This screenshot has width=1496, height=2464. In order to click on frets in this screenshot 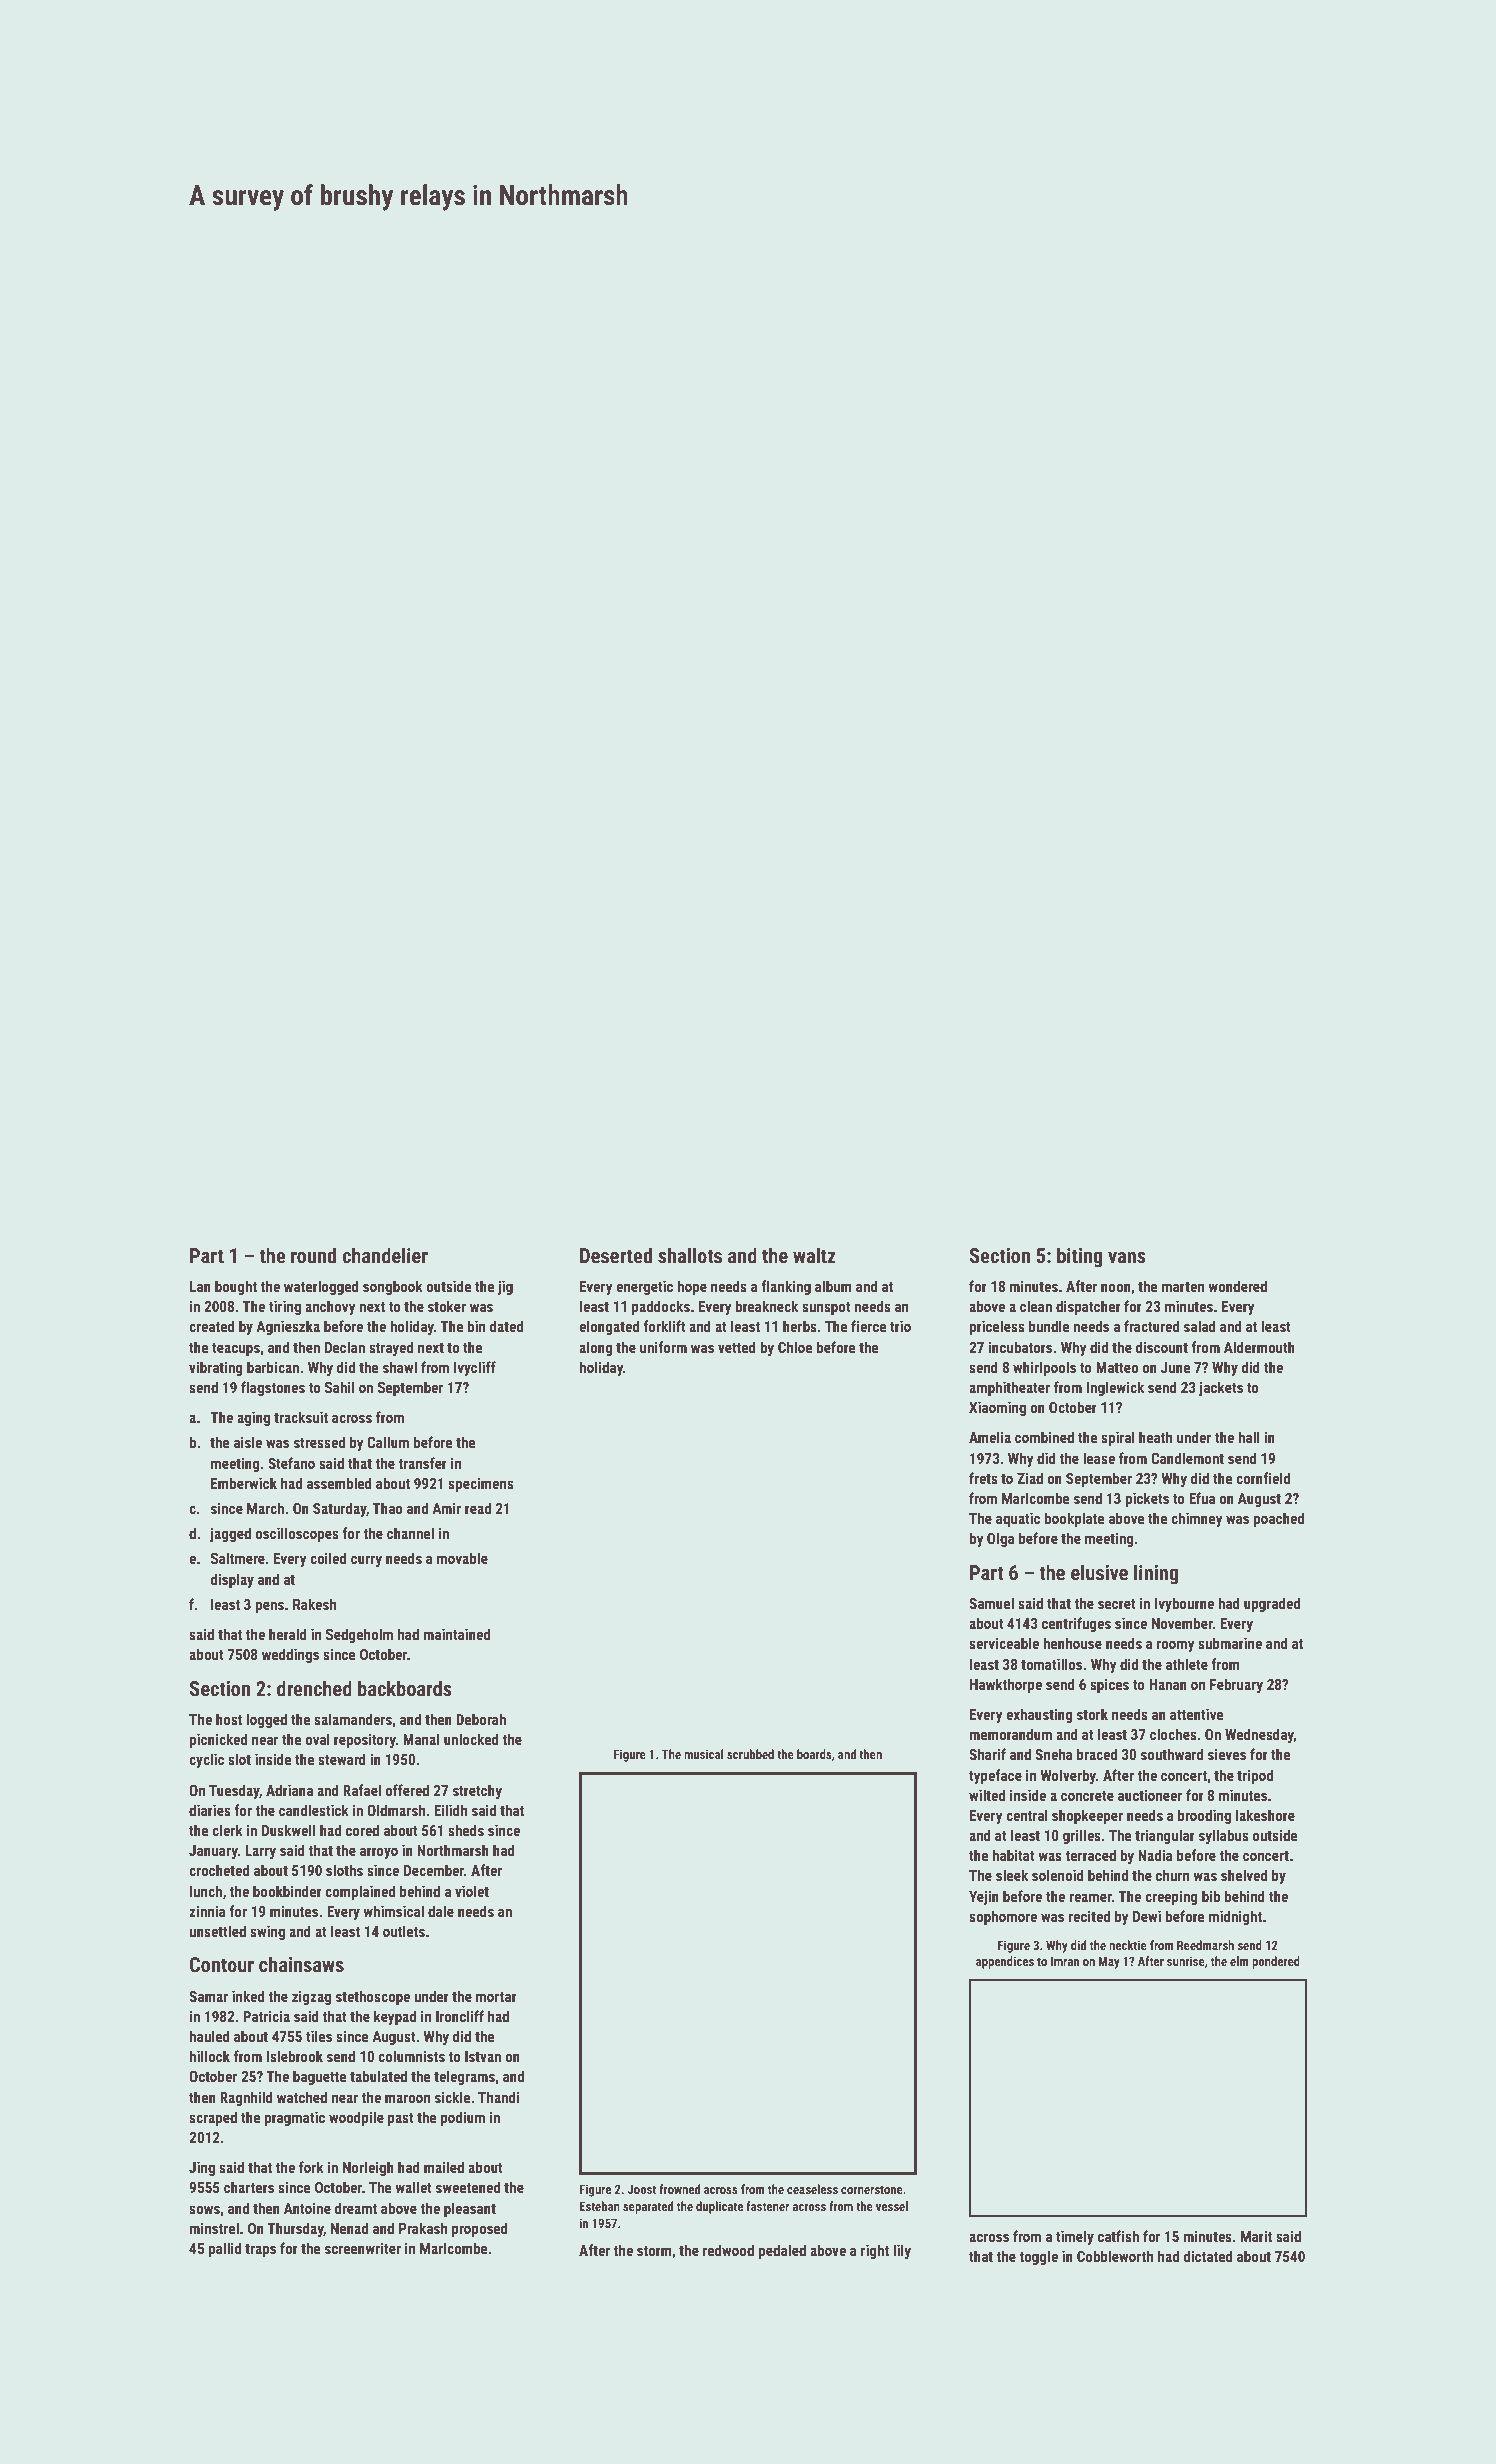, I will do `click(983, 1478)`.
